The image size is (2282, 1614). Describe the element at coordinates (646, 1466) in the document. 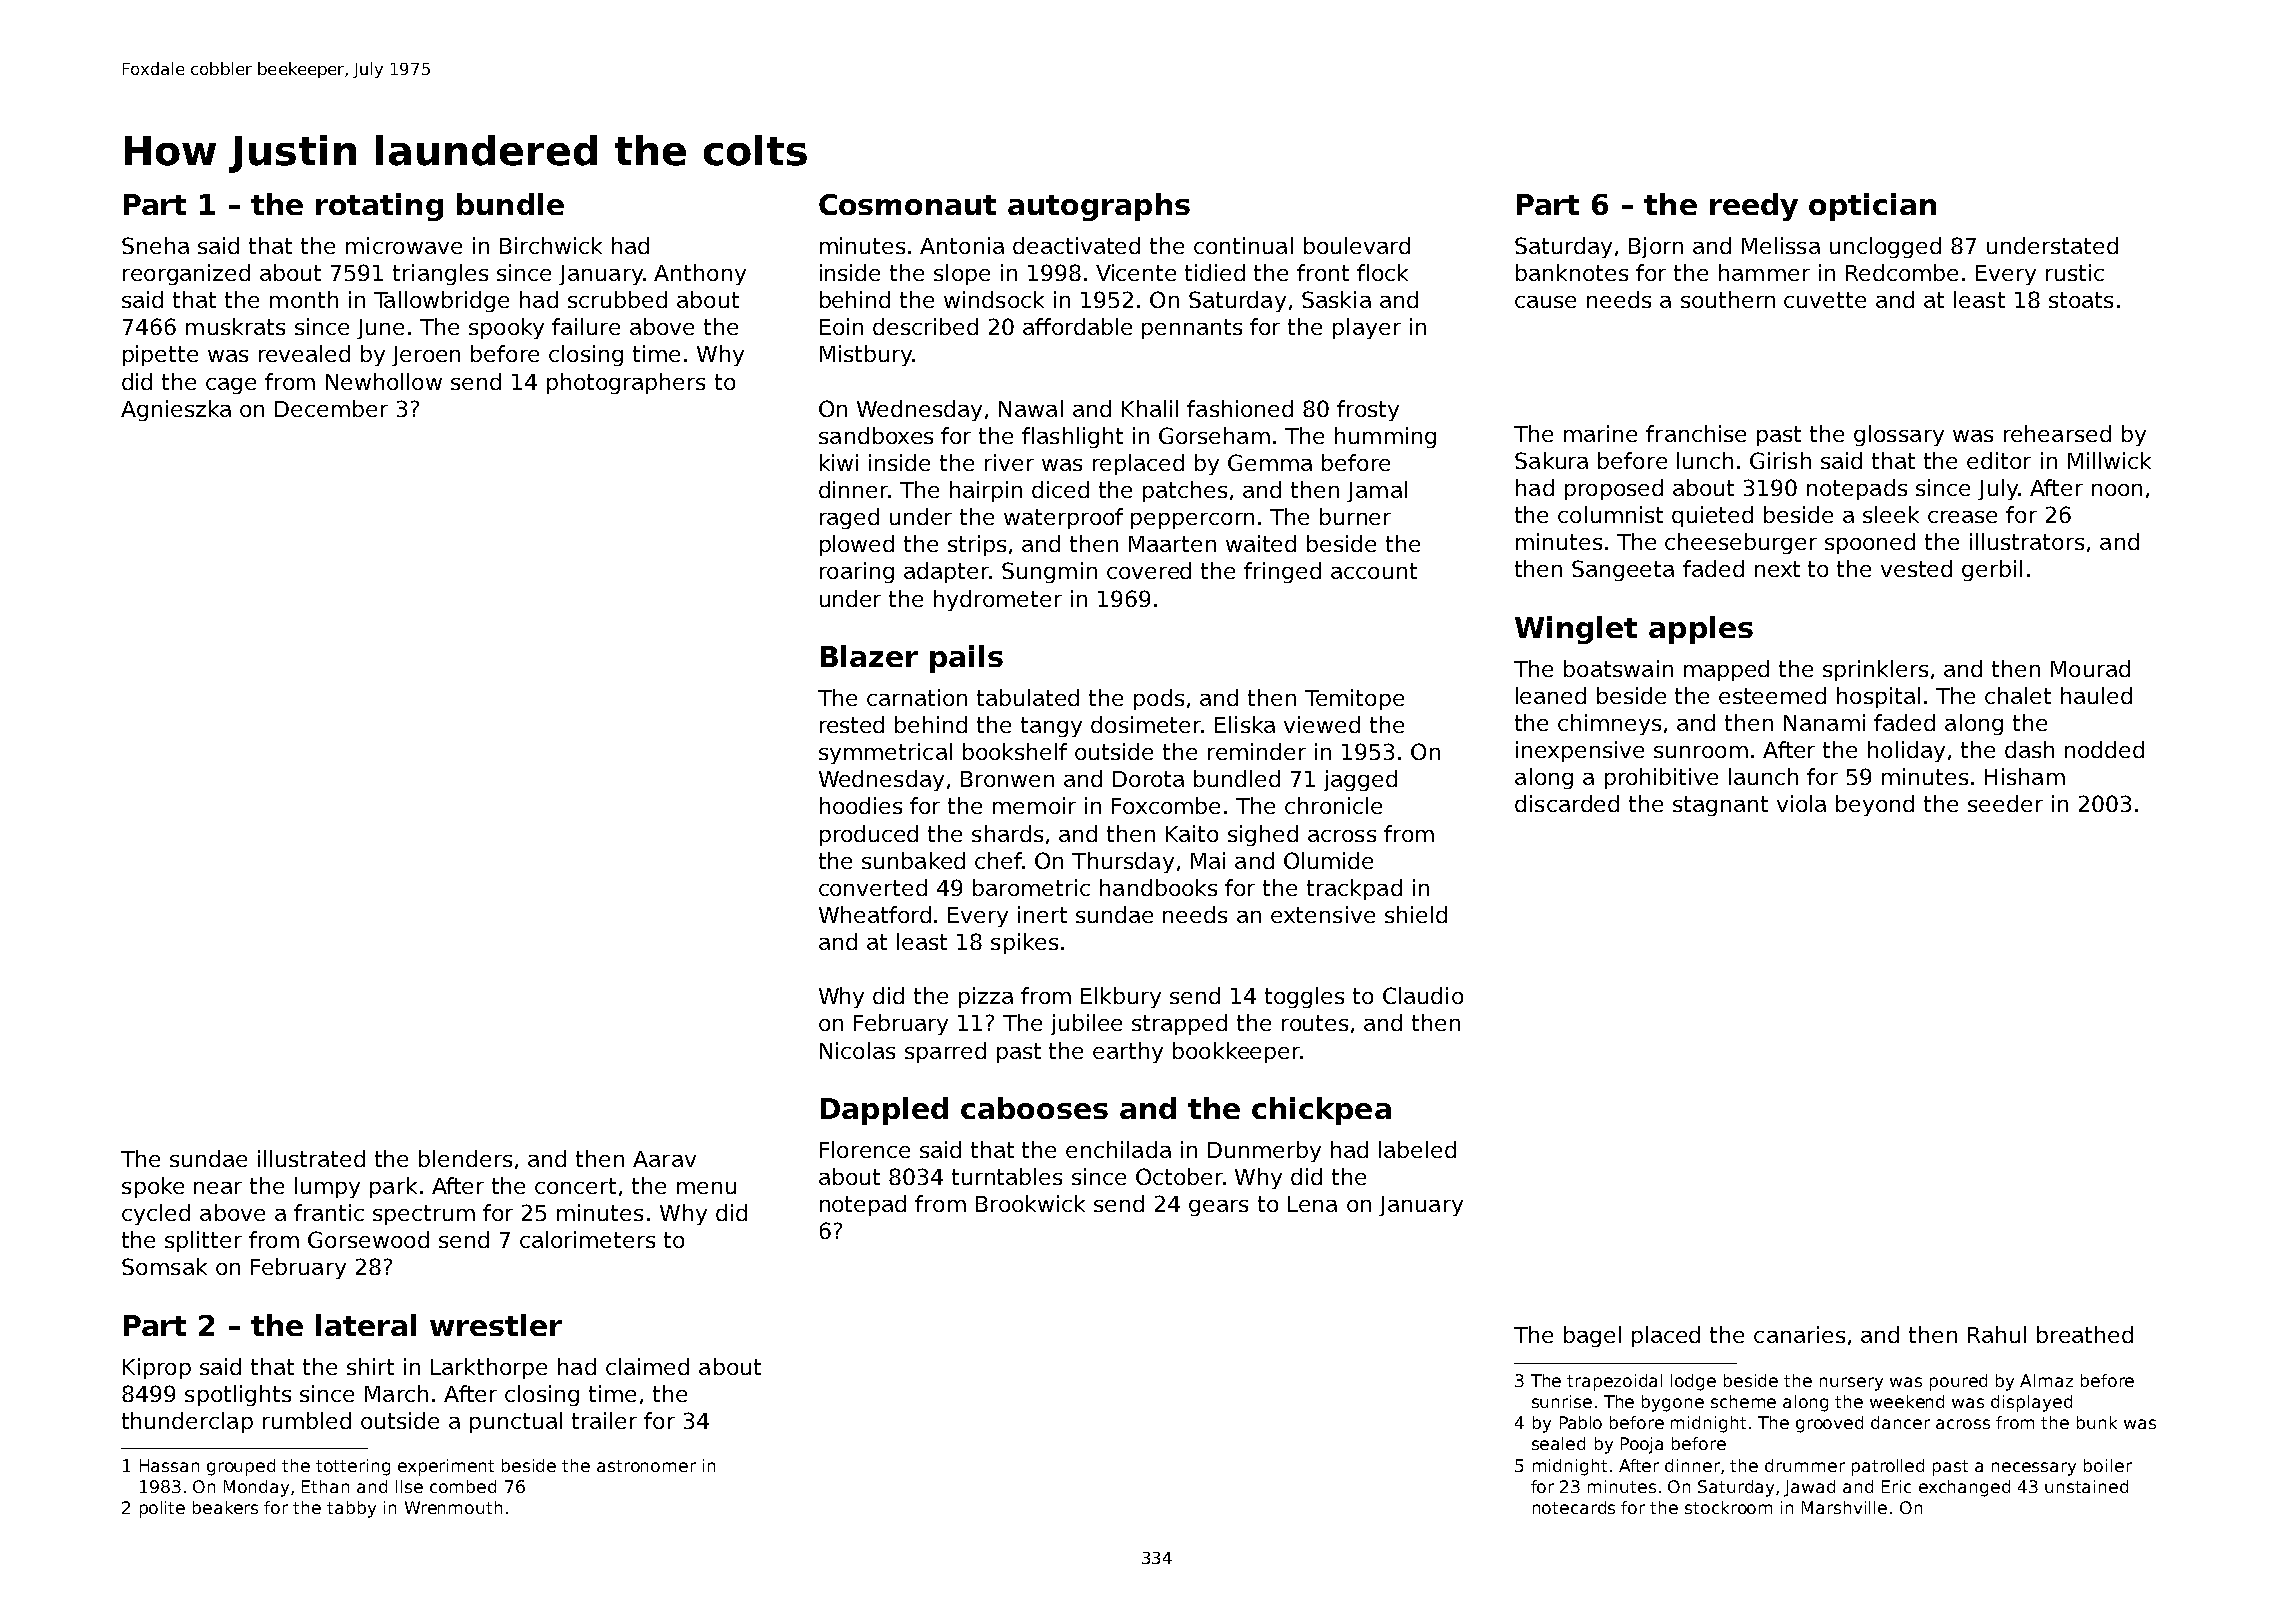

I see `astronomer` at that location.
